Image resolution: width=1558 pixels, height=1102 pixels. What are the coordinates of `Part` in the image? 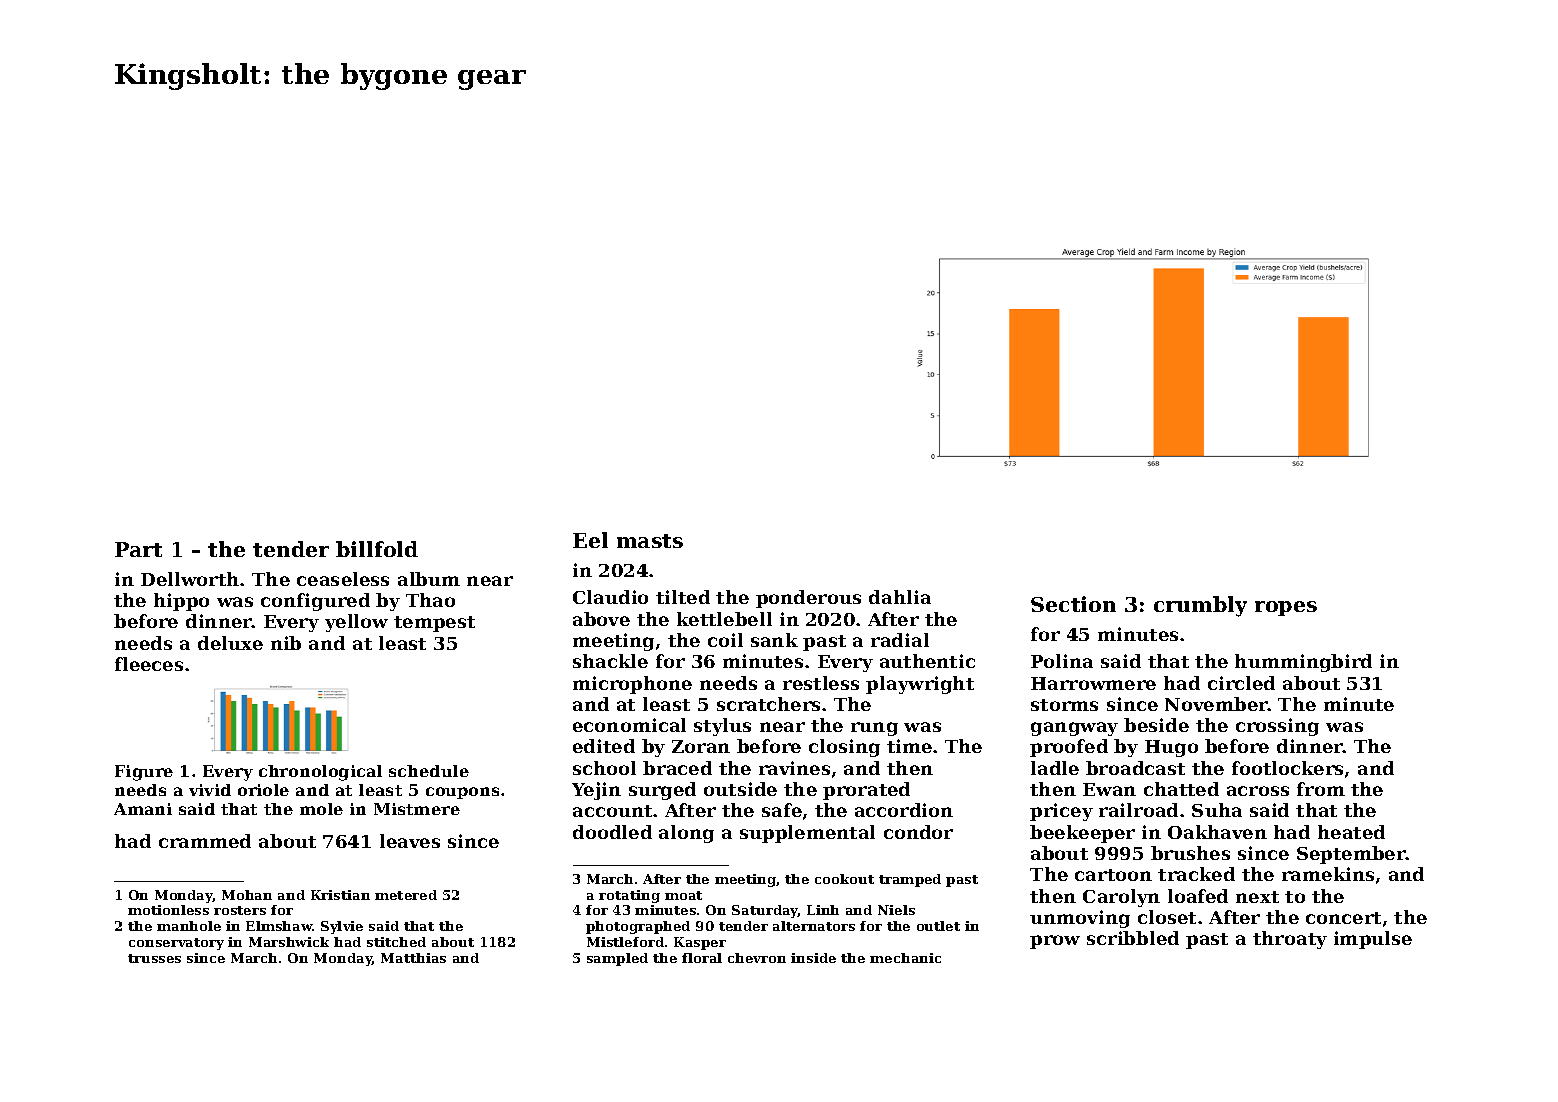 It's located at (138, 549).
